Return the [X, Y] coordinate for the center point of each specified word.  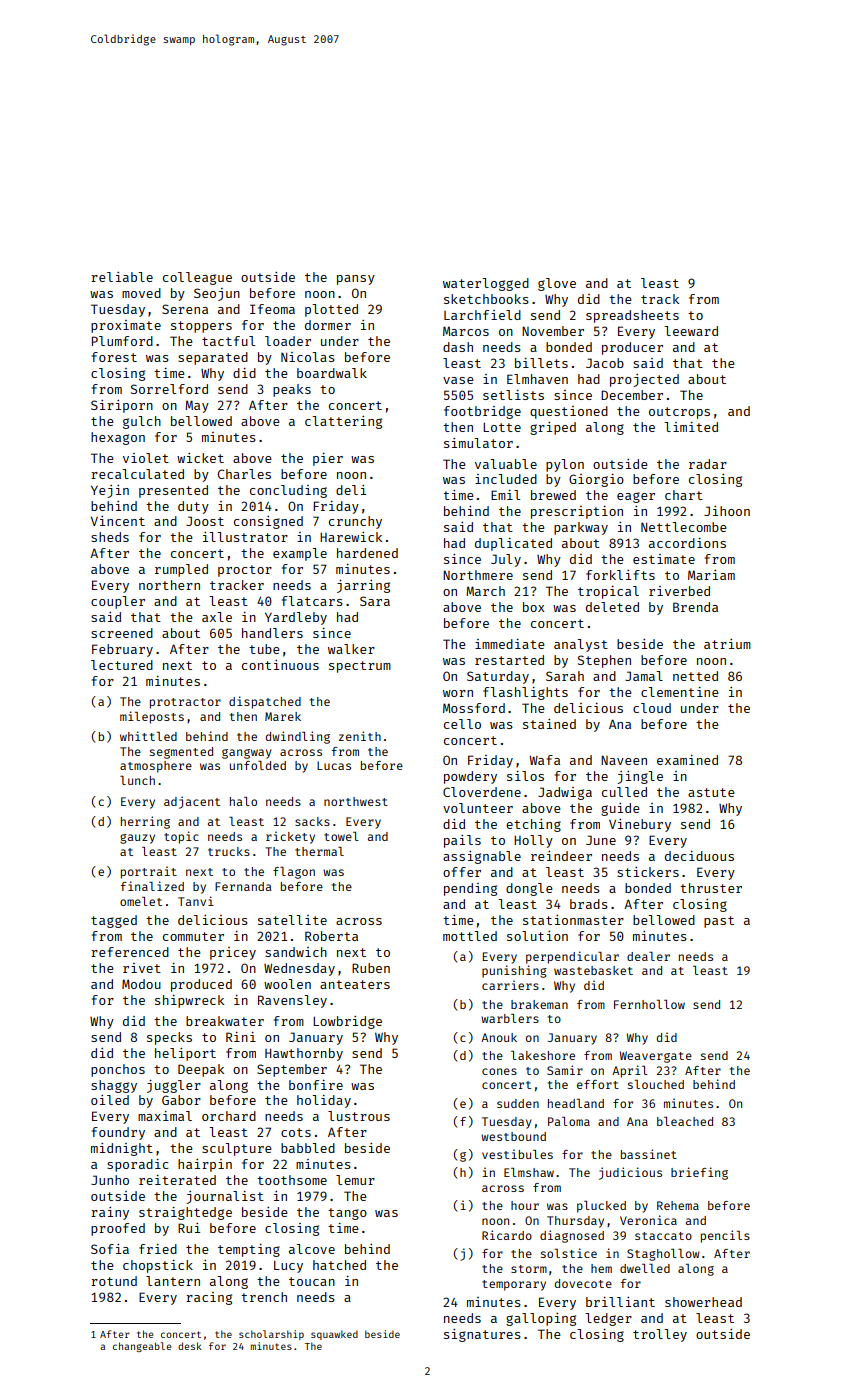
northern [169, 585]
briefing [699, 1173]
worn [458, 693]
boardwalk [332, 373]
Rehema [678, 1205]
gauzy [137, 839]
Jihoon [727, 511]
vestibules [517, 1154]
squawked [334, 1335]
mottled [470, 936]
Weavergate [656, 1057]
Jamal [644, 676]
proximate [126, 326]
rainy [110, 1213]
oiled [110, 1100]
